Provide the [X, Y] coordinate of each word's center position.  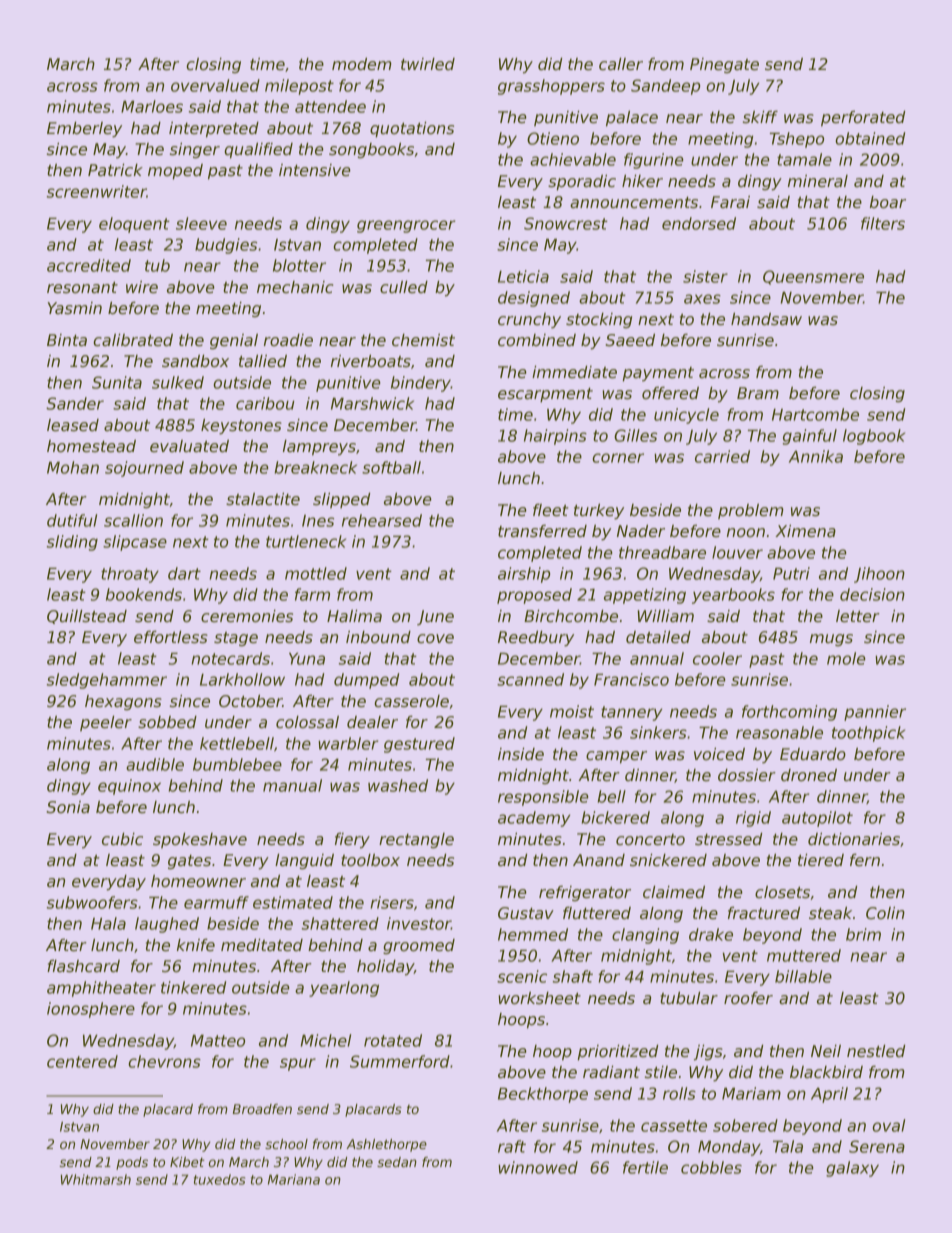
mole [846, 658]
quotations [412, 130]
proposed [534, 596]
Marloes [152, 106]
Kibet [187, 1162]
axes [702, 299]
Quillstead [87, 617]
